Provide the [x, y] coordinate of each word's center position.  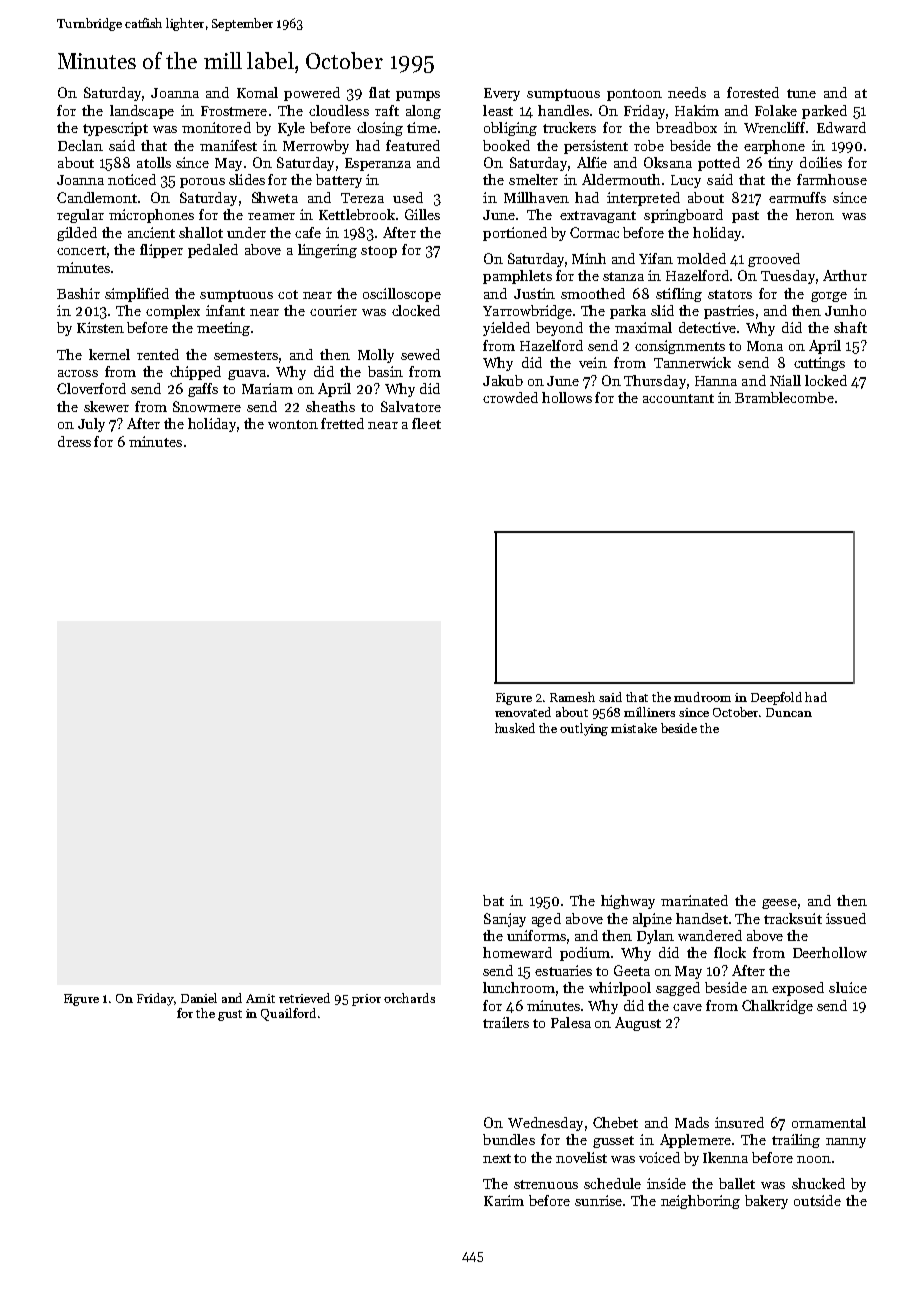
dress [74, 441]
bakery [766, 1202]
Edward [841, 127]
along [423, 112]
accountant [678, 398]
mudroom [702, 697]
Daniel [199, 998]
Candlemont [97, 197]
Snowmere [207, 406]
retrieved [304, 998]
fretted [342, 423]
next [497, 1158]
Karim [504, 1200]
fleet [426, 423]
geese [779, 904]
